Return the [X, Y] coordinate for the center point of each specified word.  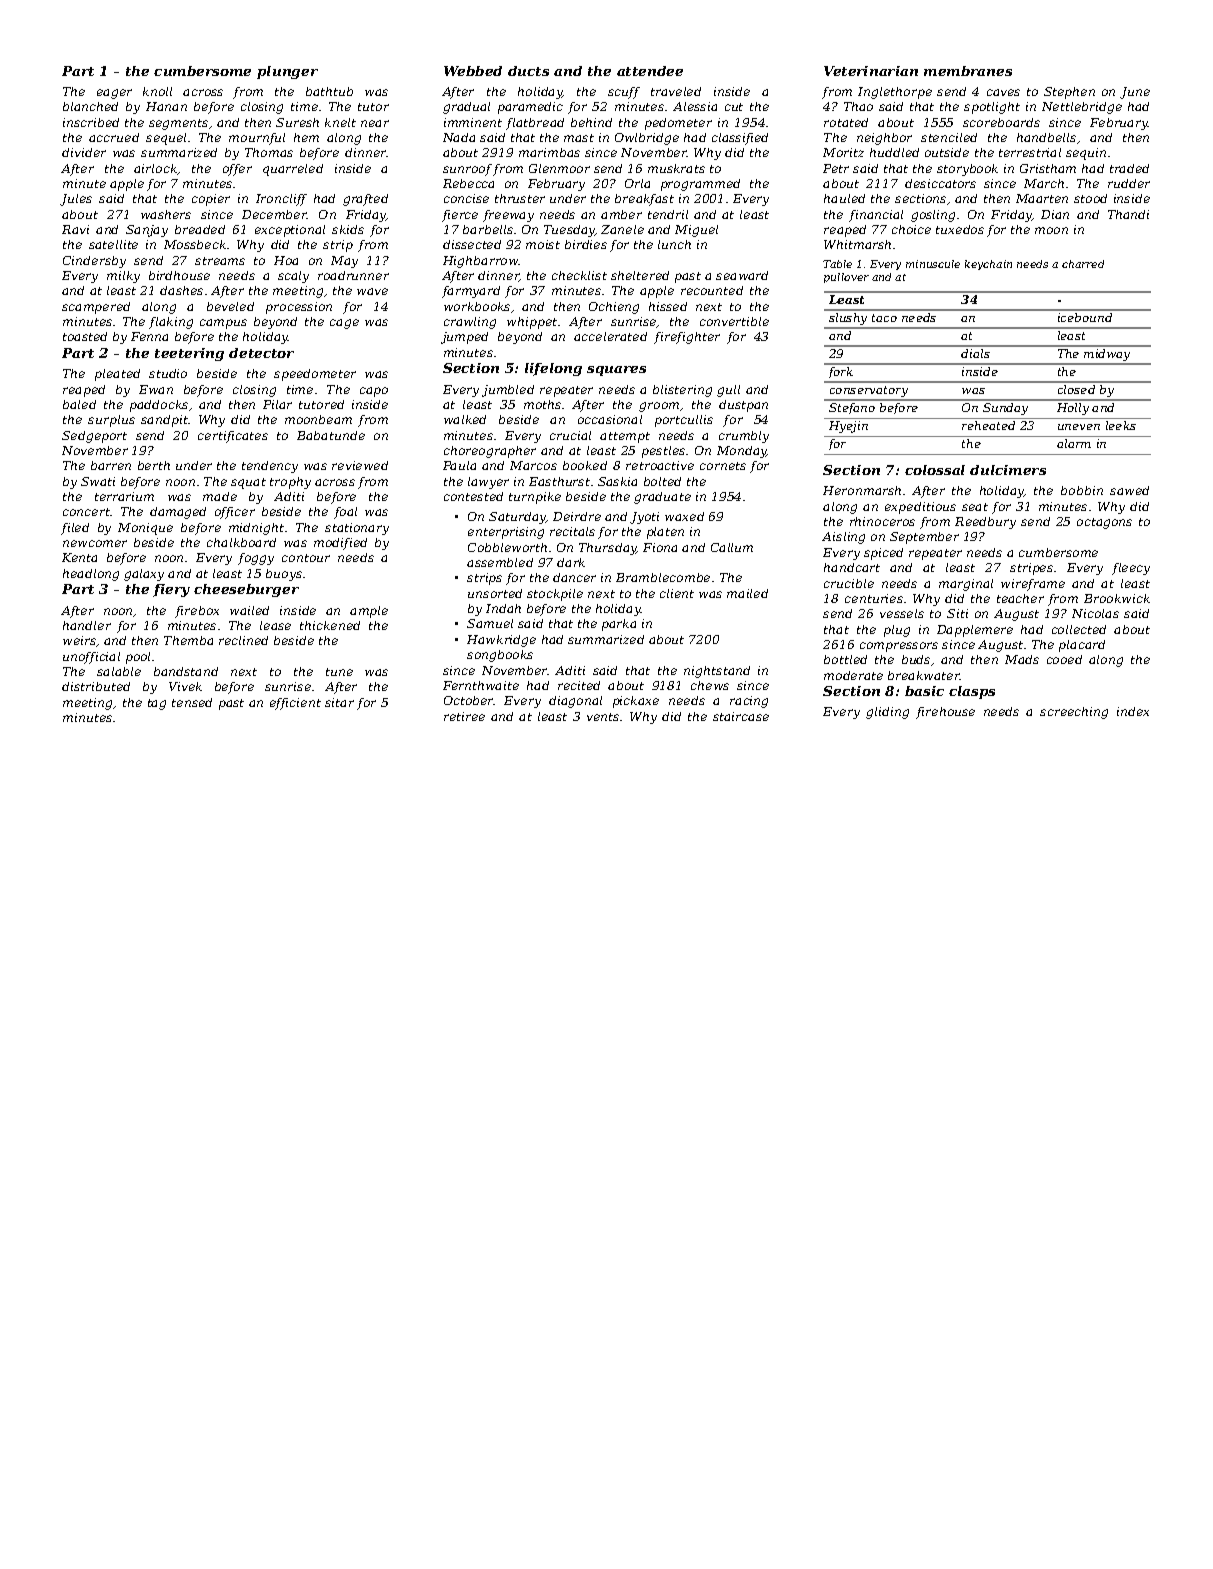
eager [114, 94]
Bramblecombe [663, 577]
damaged [178, 513]
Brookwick [1117, 598]
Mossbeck [195, 244]
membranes [968, 71]
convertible [734, 321]
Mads [1022, 659]
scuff [624, 93]
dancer [574, 577]
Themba [188, 640]
